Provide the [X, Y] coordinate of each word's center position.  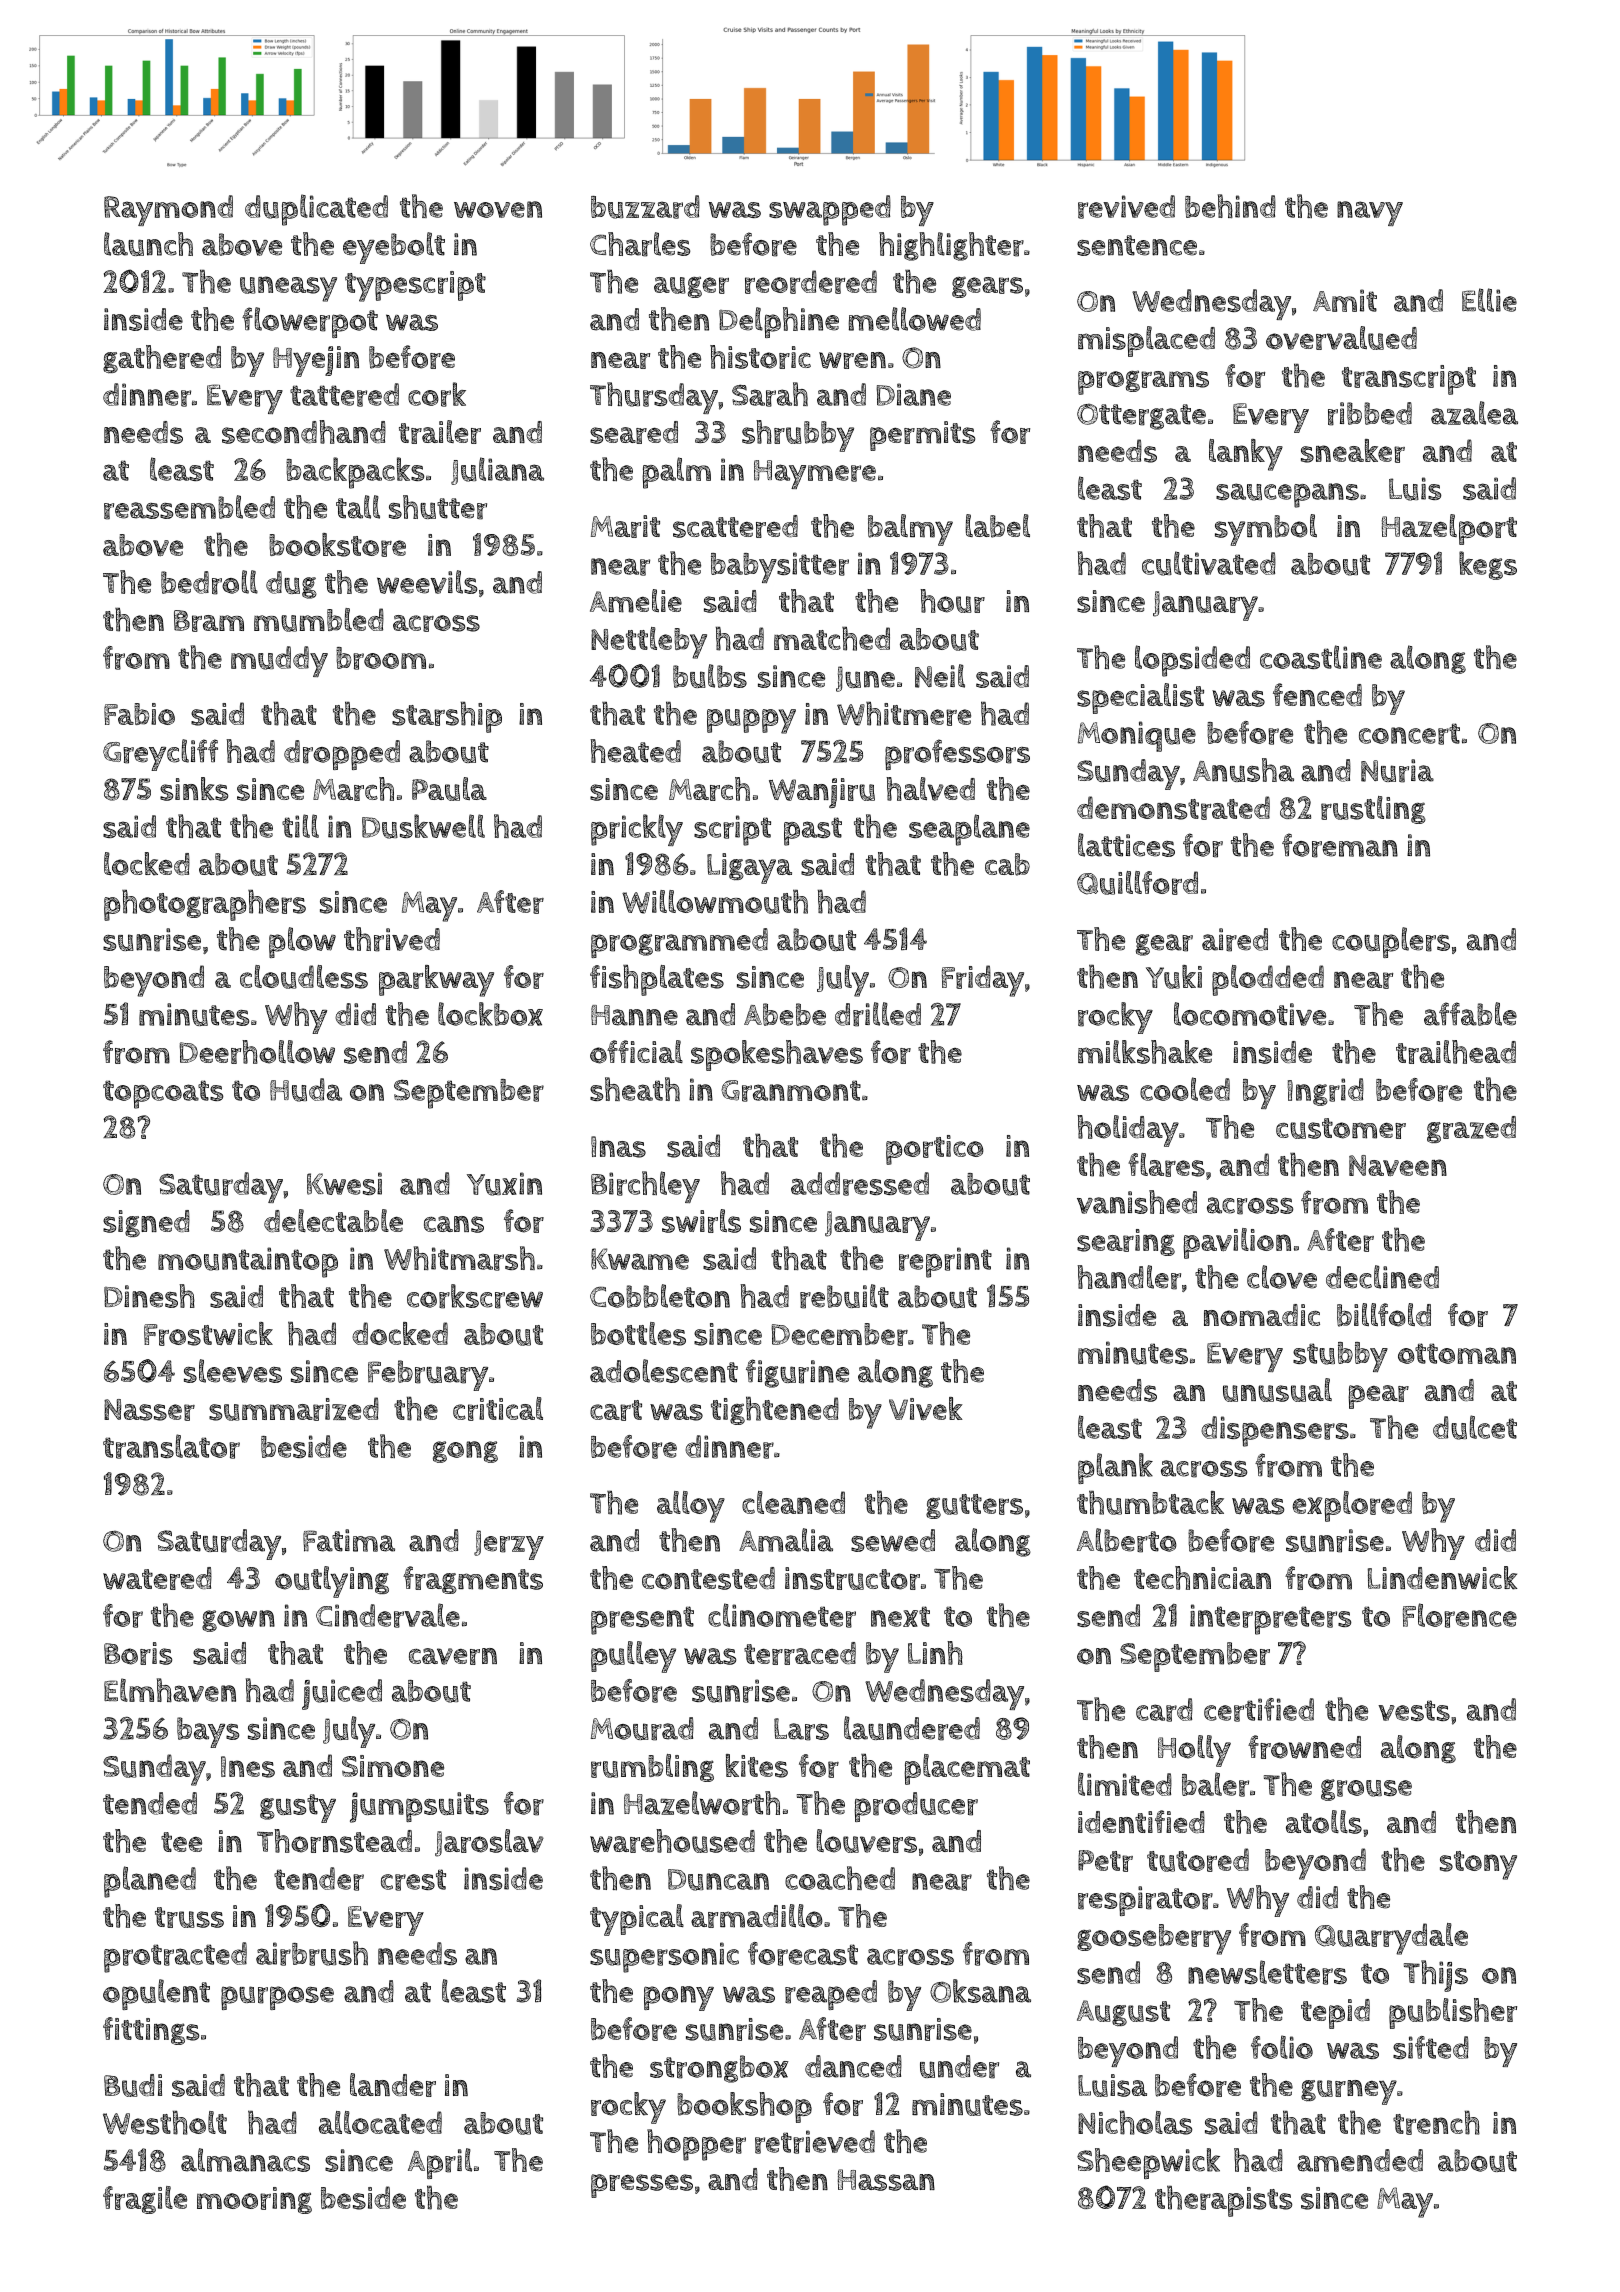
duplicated [316, 210]
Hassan [886, 2180]
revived [1126, 207]
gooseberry [1154, 1939]
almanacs [245, 2160]
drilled [878, 1014]
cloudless [304, 977]
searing [1126, 1242]
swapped [830, 210]
